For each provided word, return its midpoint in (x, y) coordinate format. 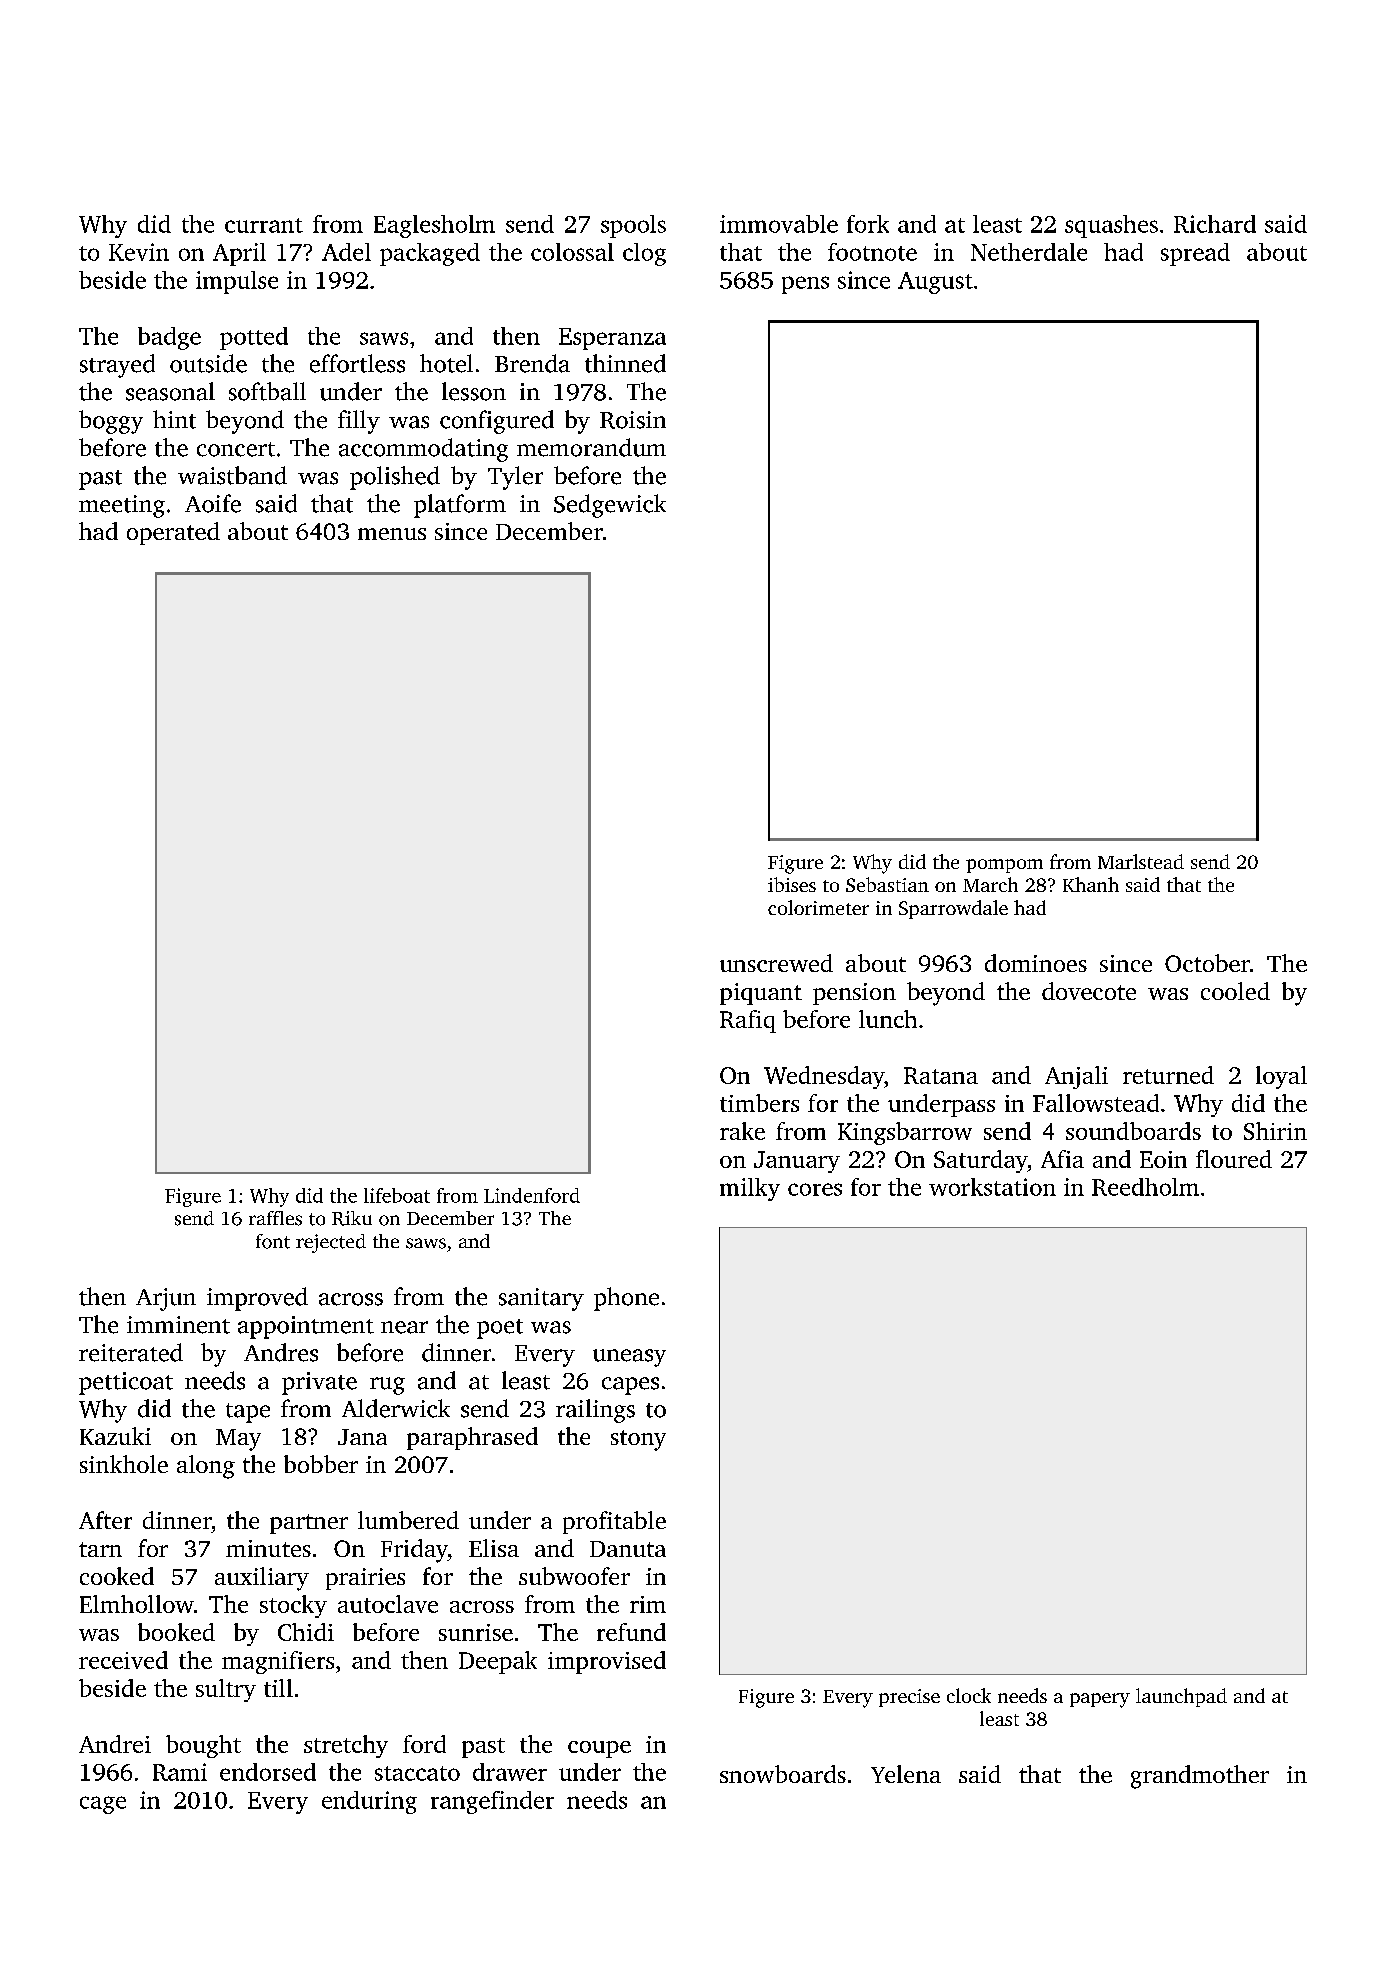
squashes (1111, 226)
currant (264, 225)
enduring (369, 1802)
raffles (275, 1218)
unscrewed (776, 963)
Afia (1062, 1159)
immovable (779, 224)
